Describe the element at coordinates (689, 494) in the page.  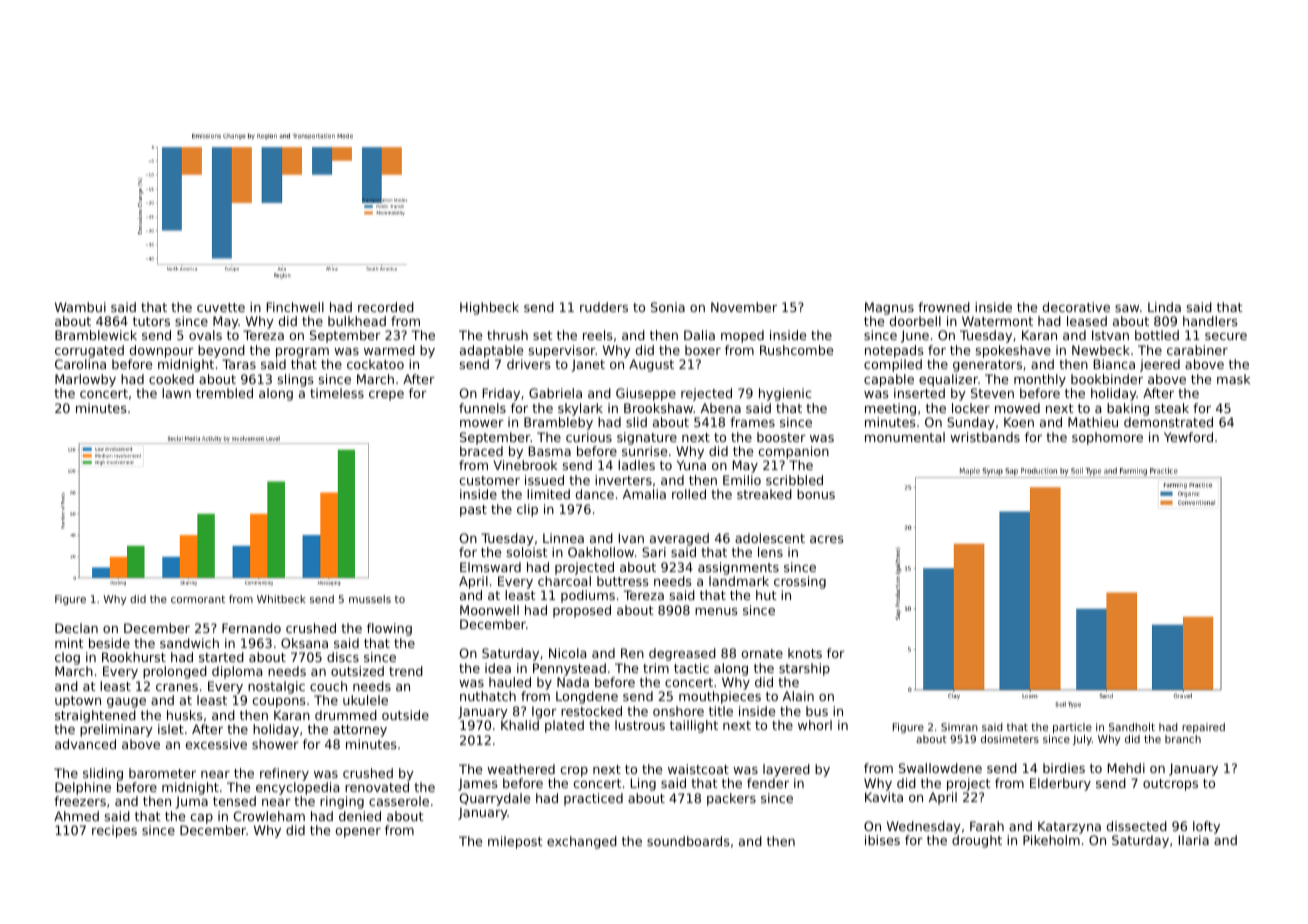
I see `rolled` at that location.
